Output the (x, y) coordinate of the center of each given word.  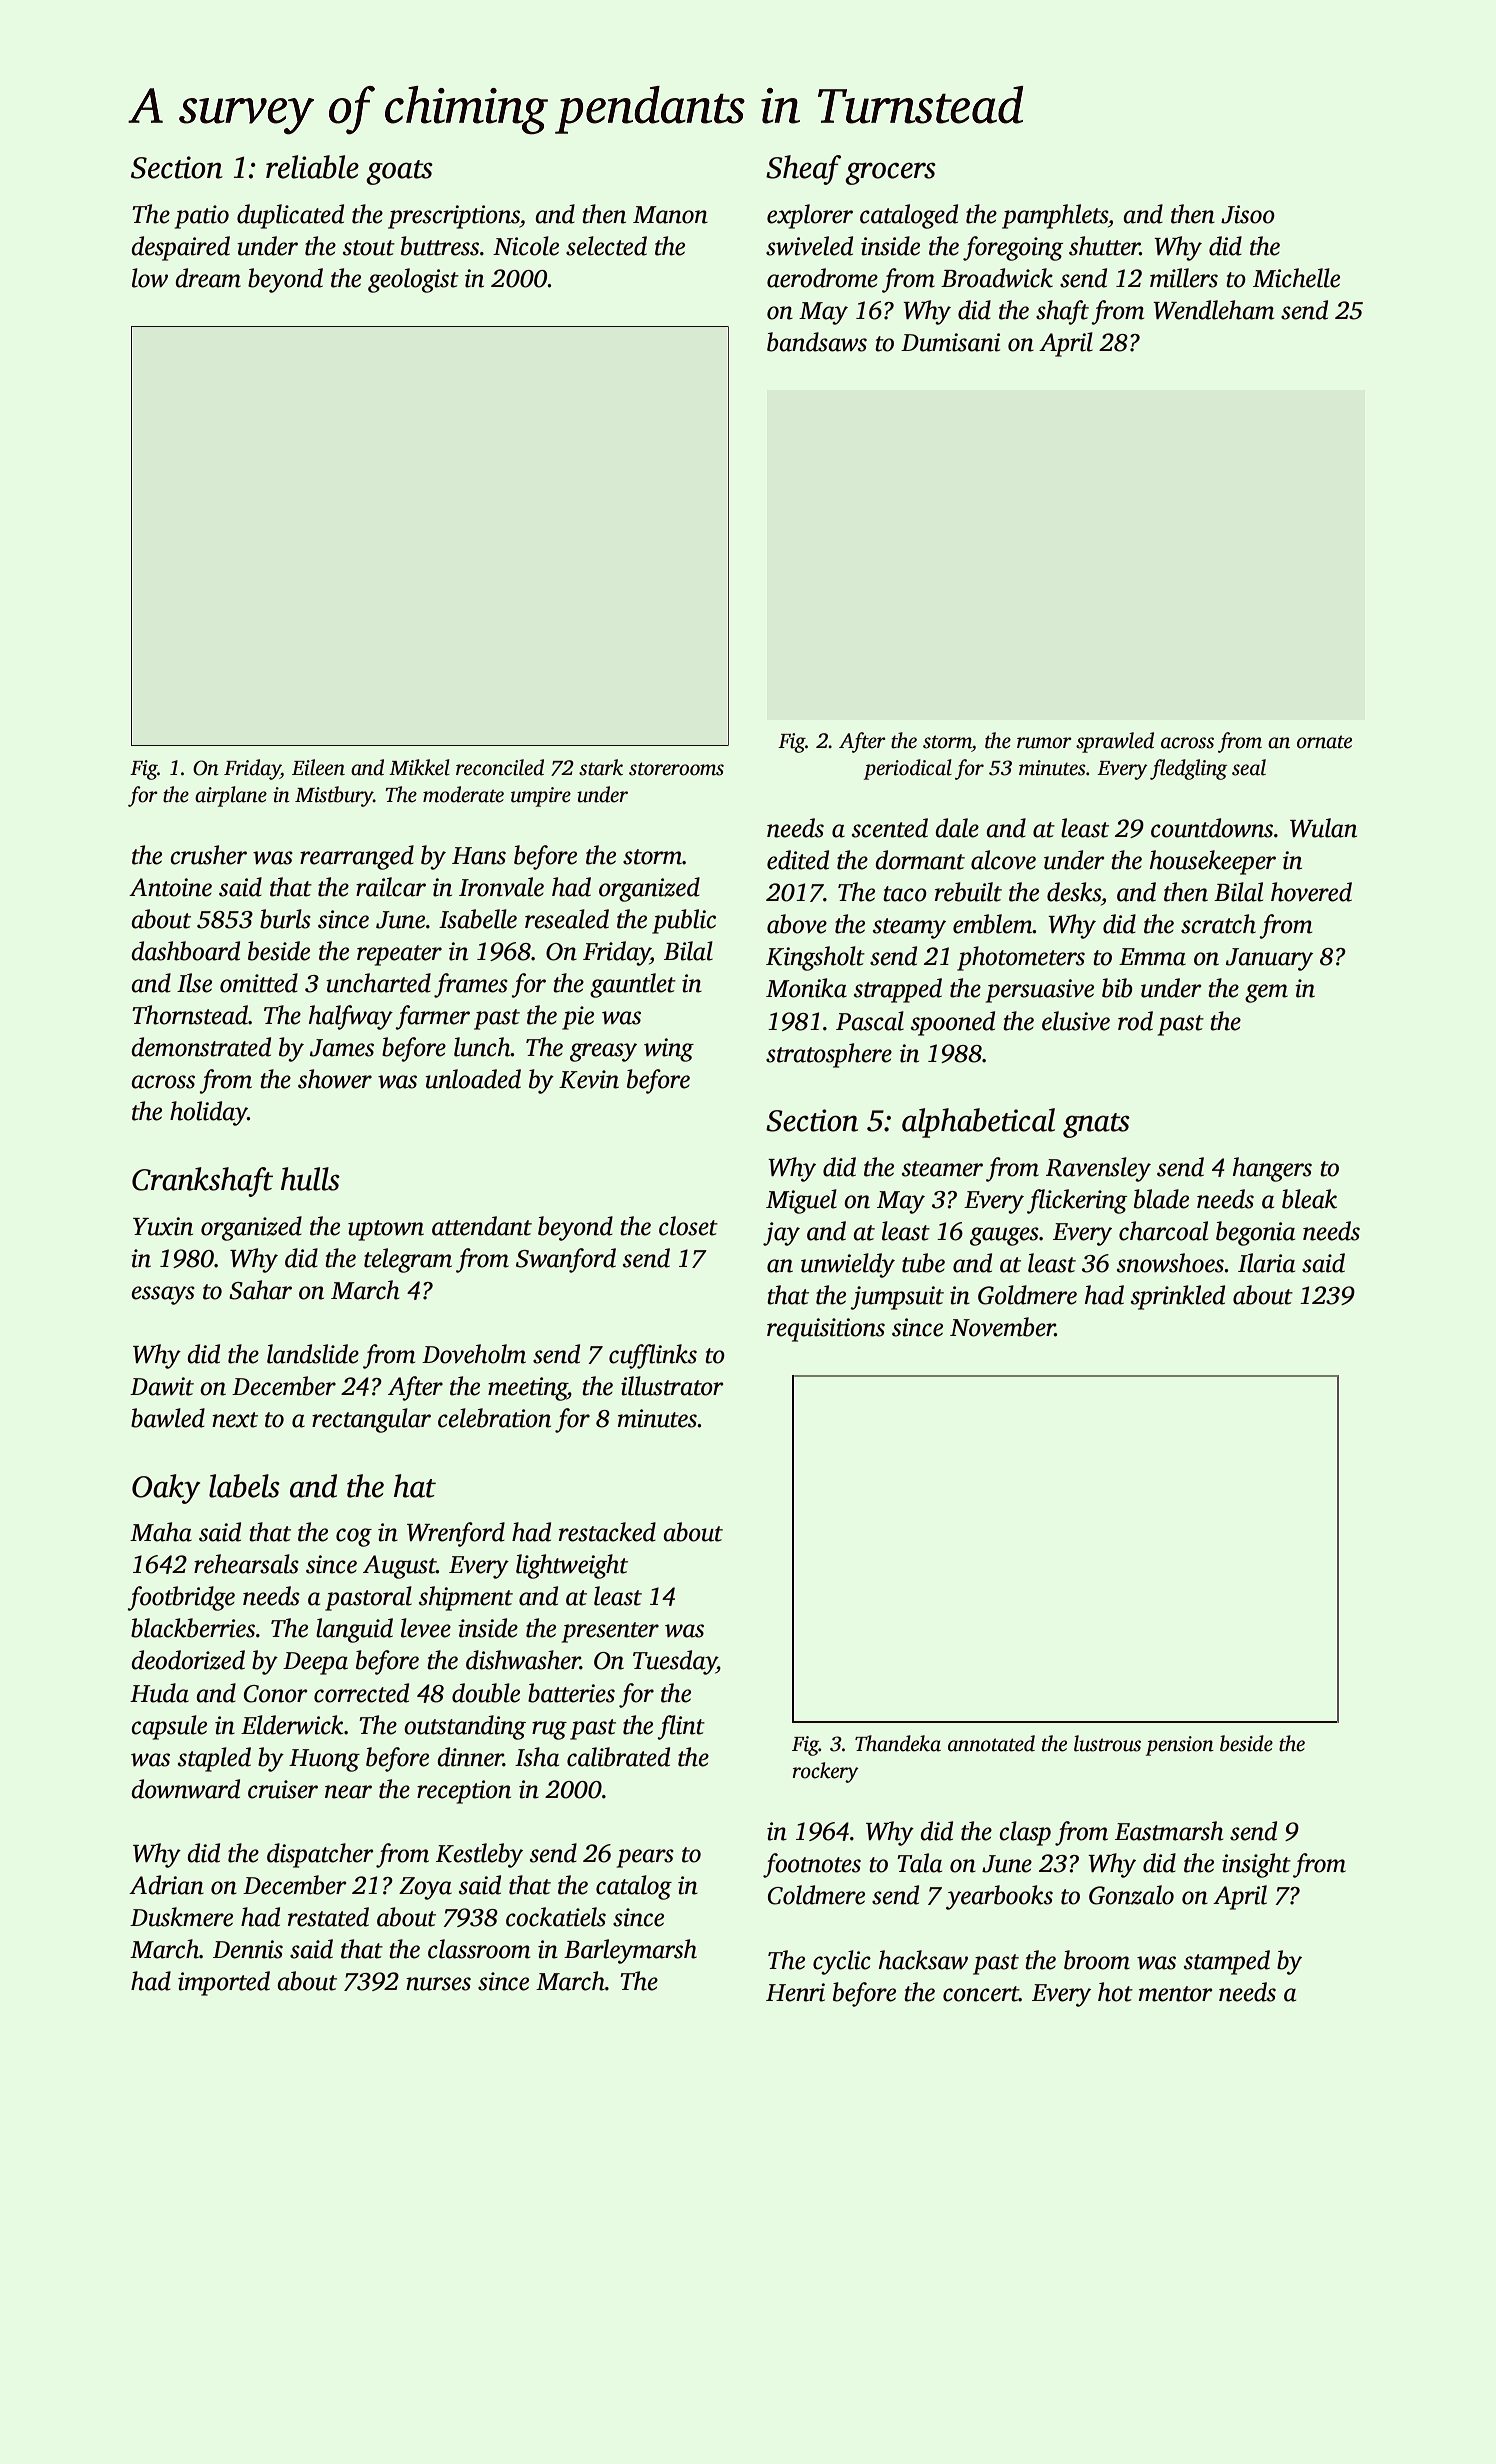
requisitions (826, 1330)
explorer (810, 216)
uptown (386, 1230)
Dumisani (950, 342)
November (1002, 1327)
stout (369, 248)
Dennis (248, 1949)
